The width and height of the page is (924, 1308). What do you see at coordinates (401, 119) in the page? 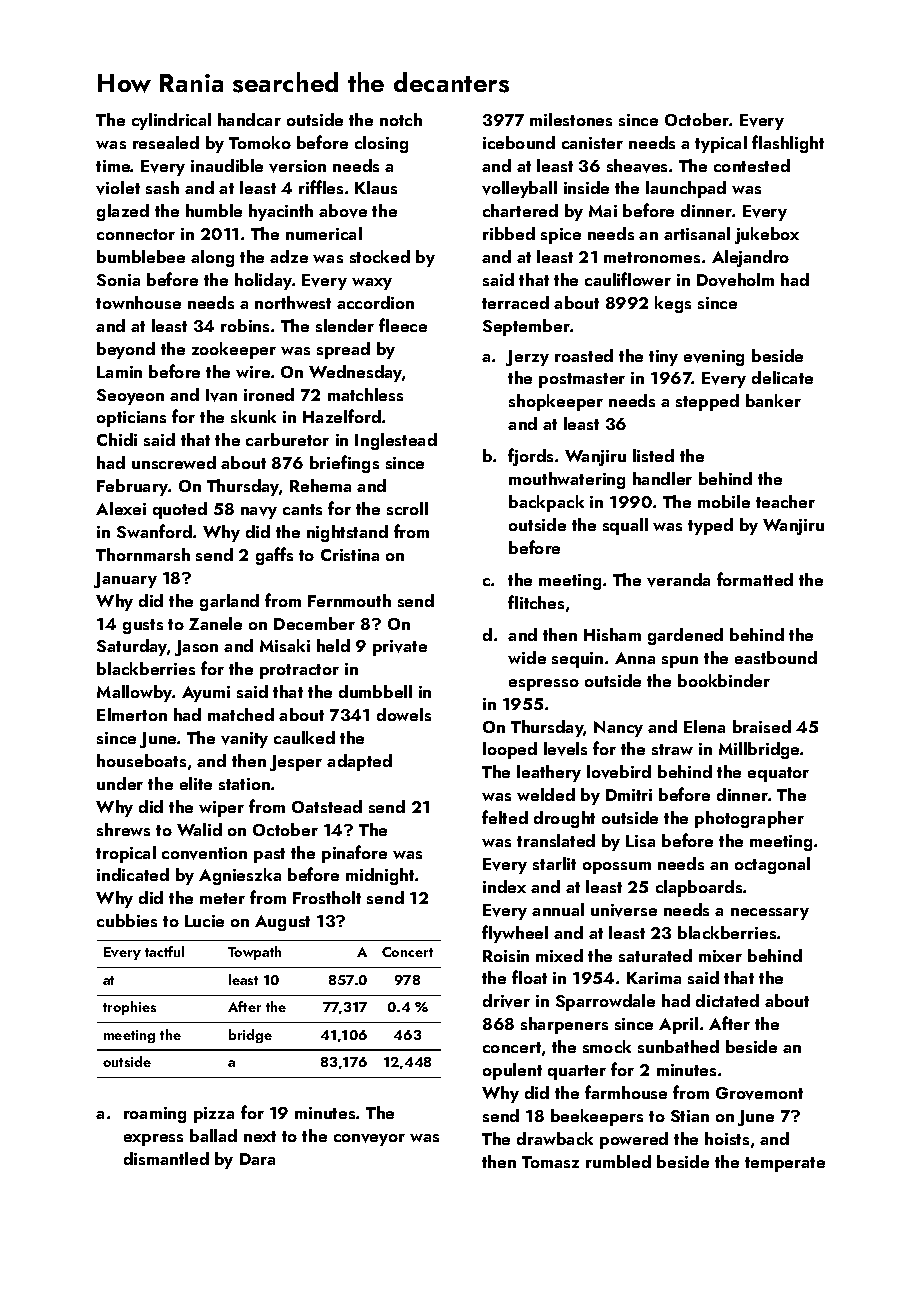
I see `notch` at bounding box center [401, 119].
